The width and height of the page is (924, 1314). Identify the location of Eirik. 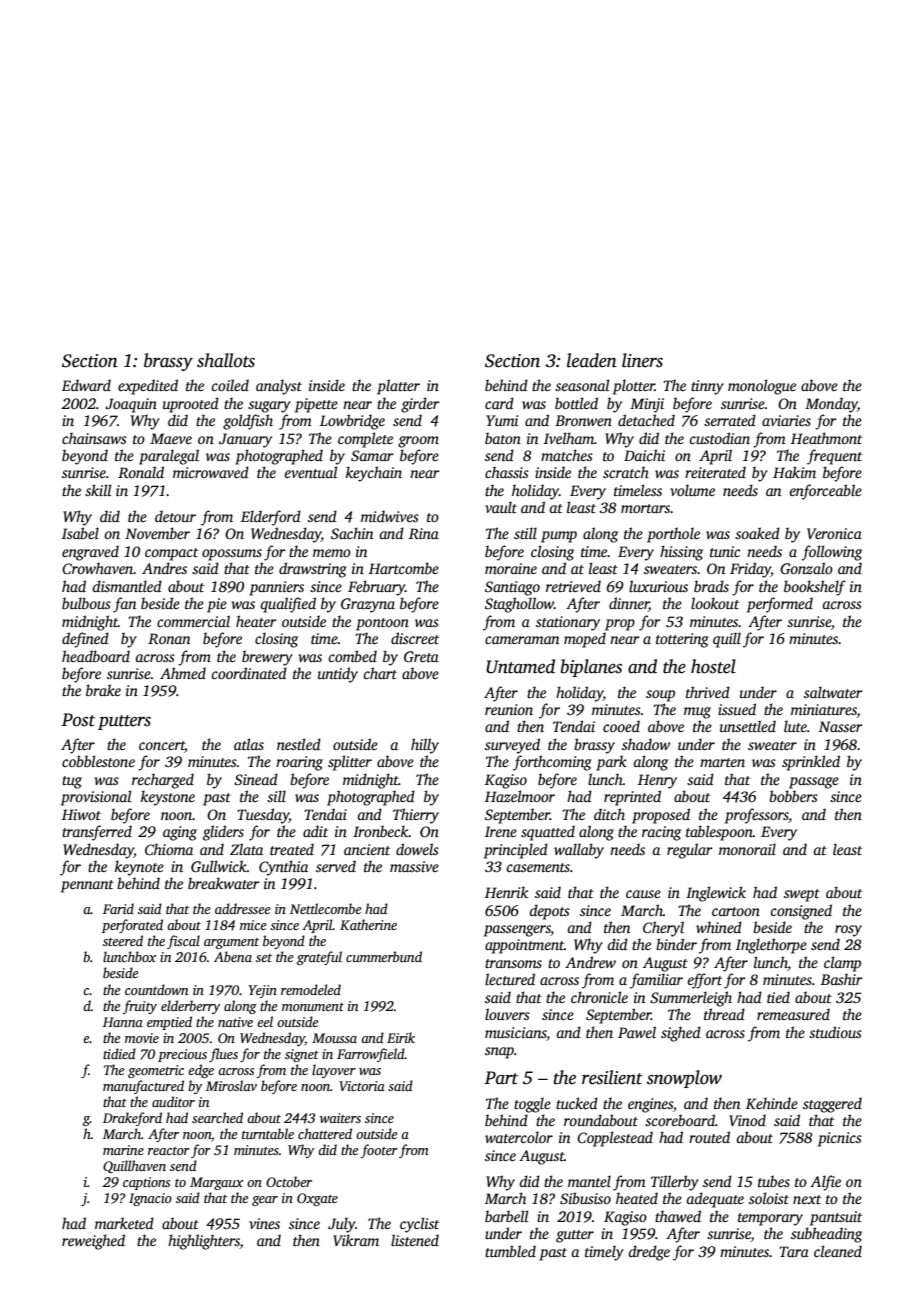
(401, 1037).
